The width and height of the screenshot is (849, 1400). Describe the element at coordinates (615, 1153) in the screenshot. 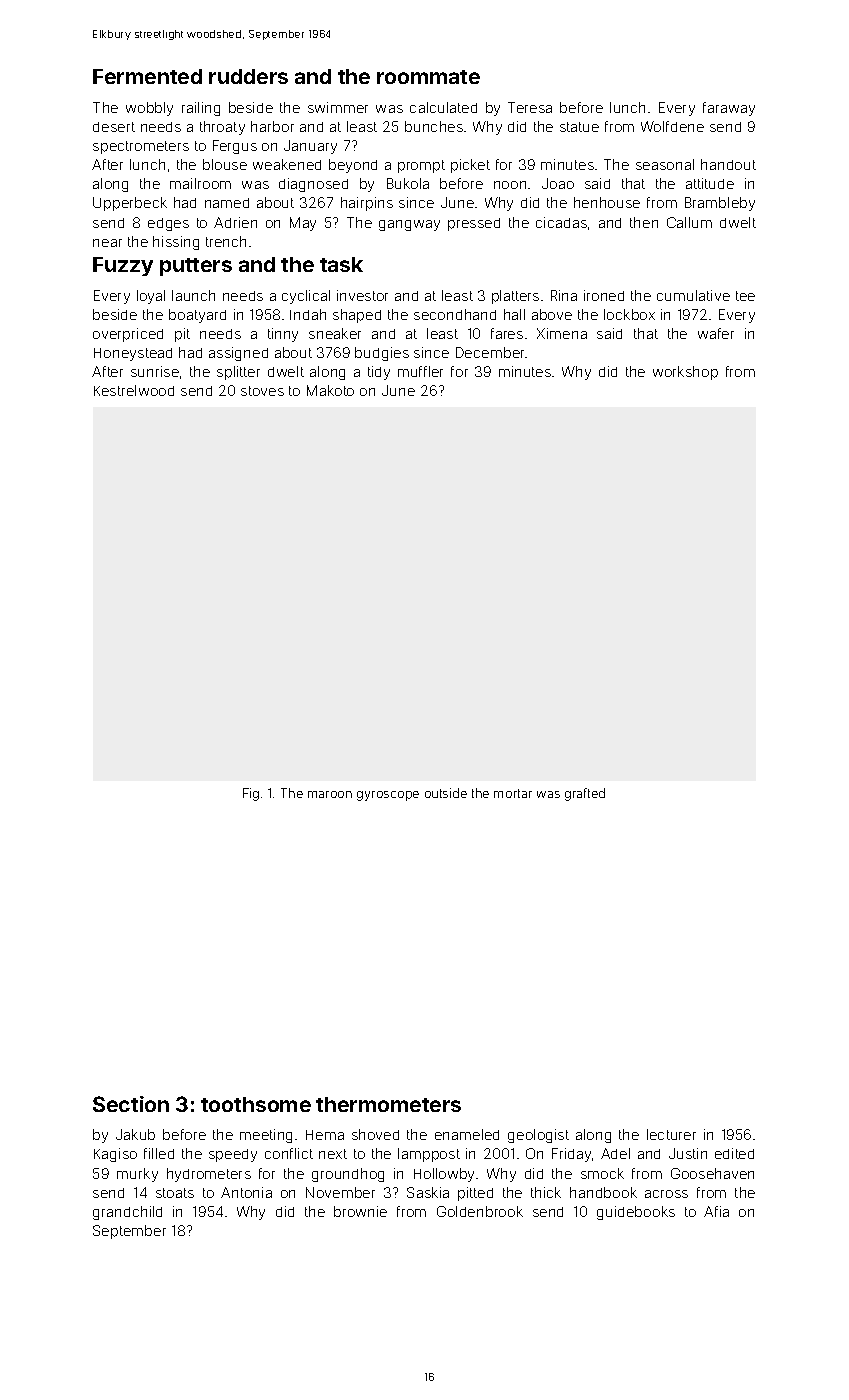

I see `Adel` at that location.
